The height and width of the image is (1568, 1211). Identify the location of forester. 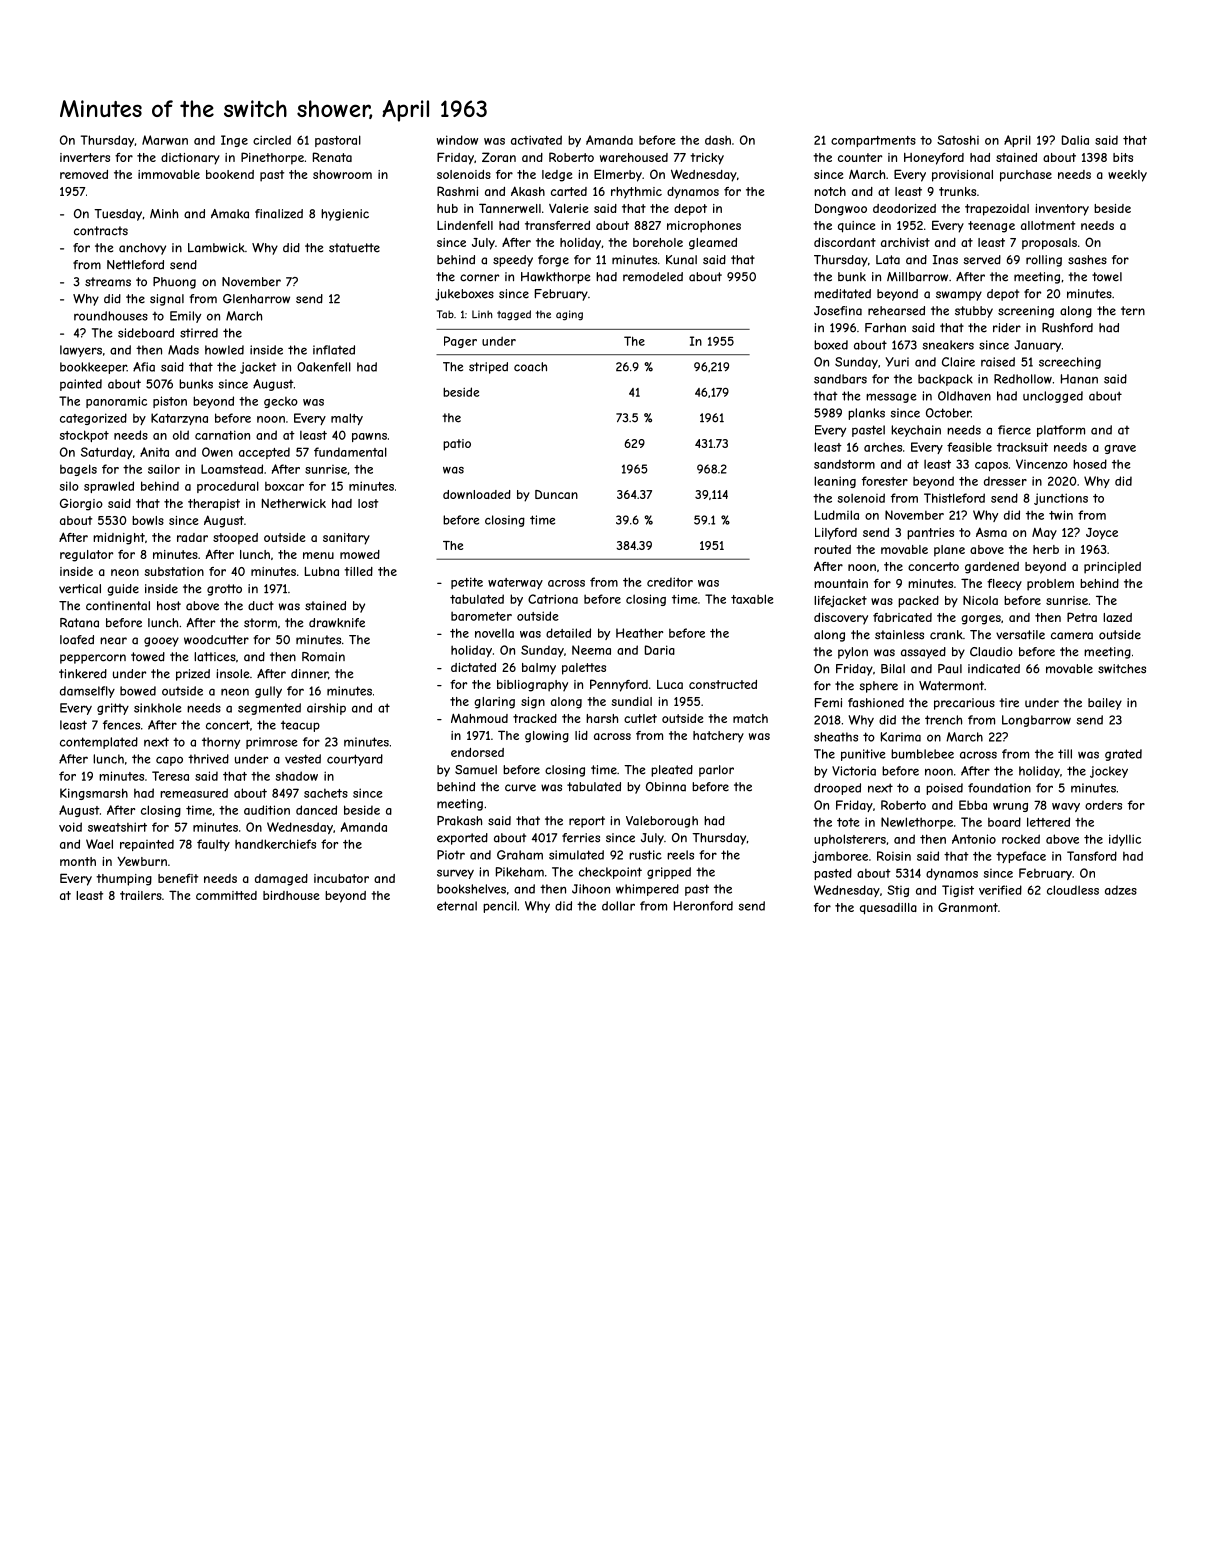
(885, 481).
